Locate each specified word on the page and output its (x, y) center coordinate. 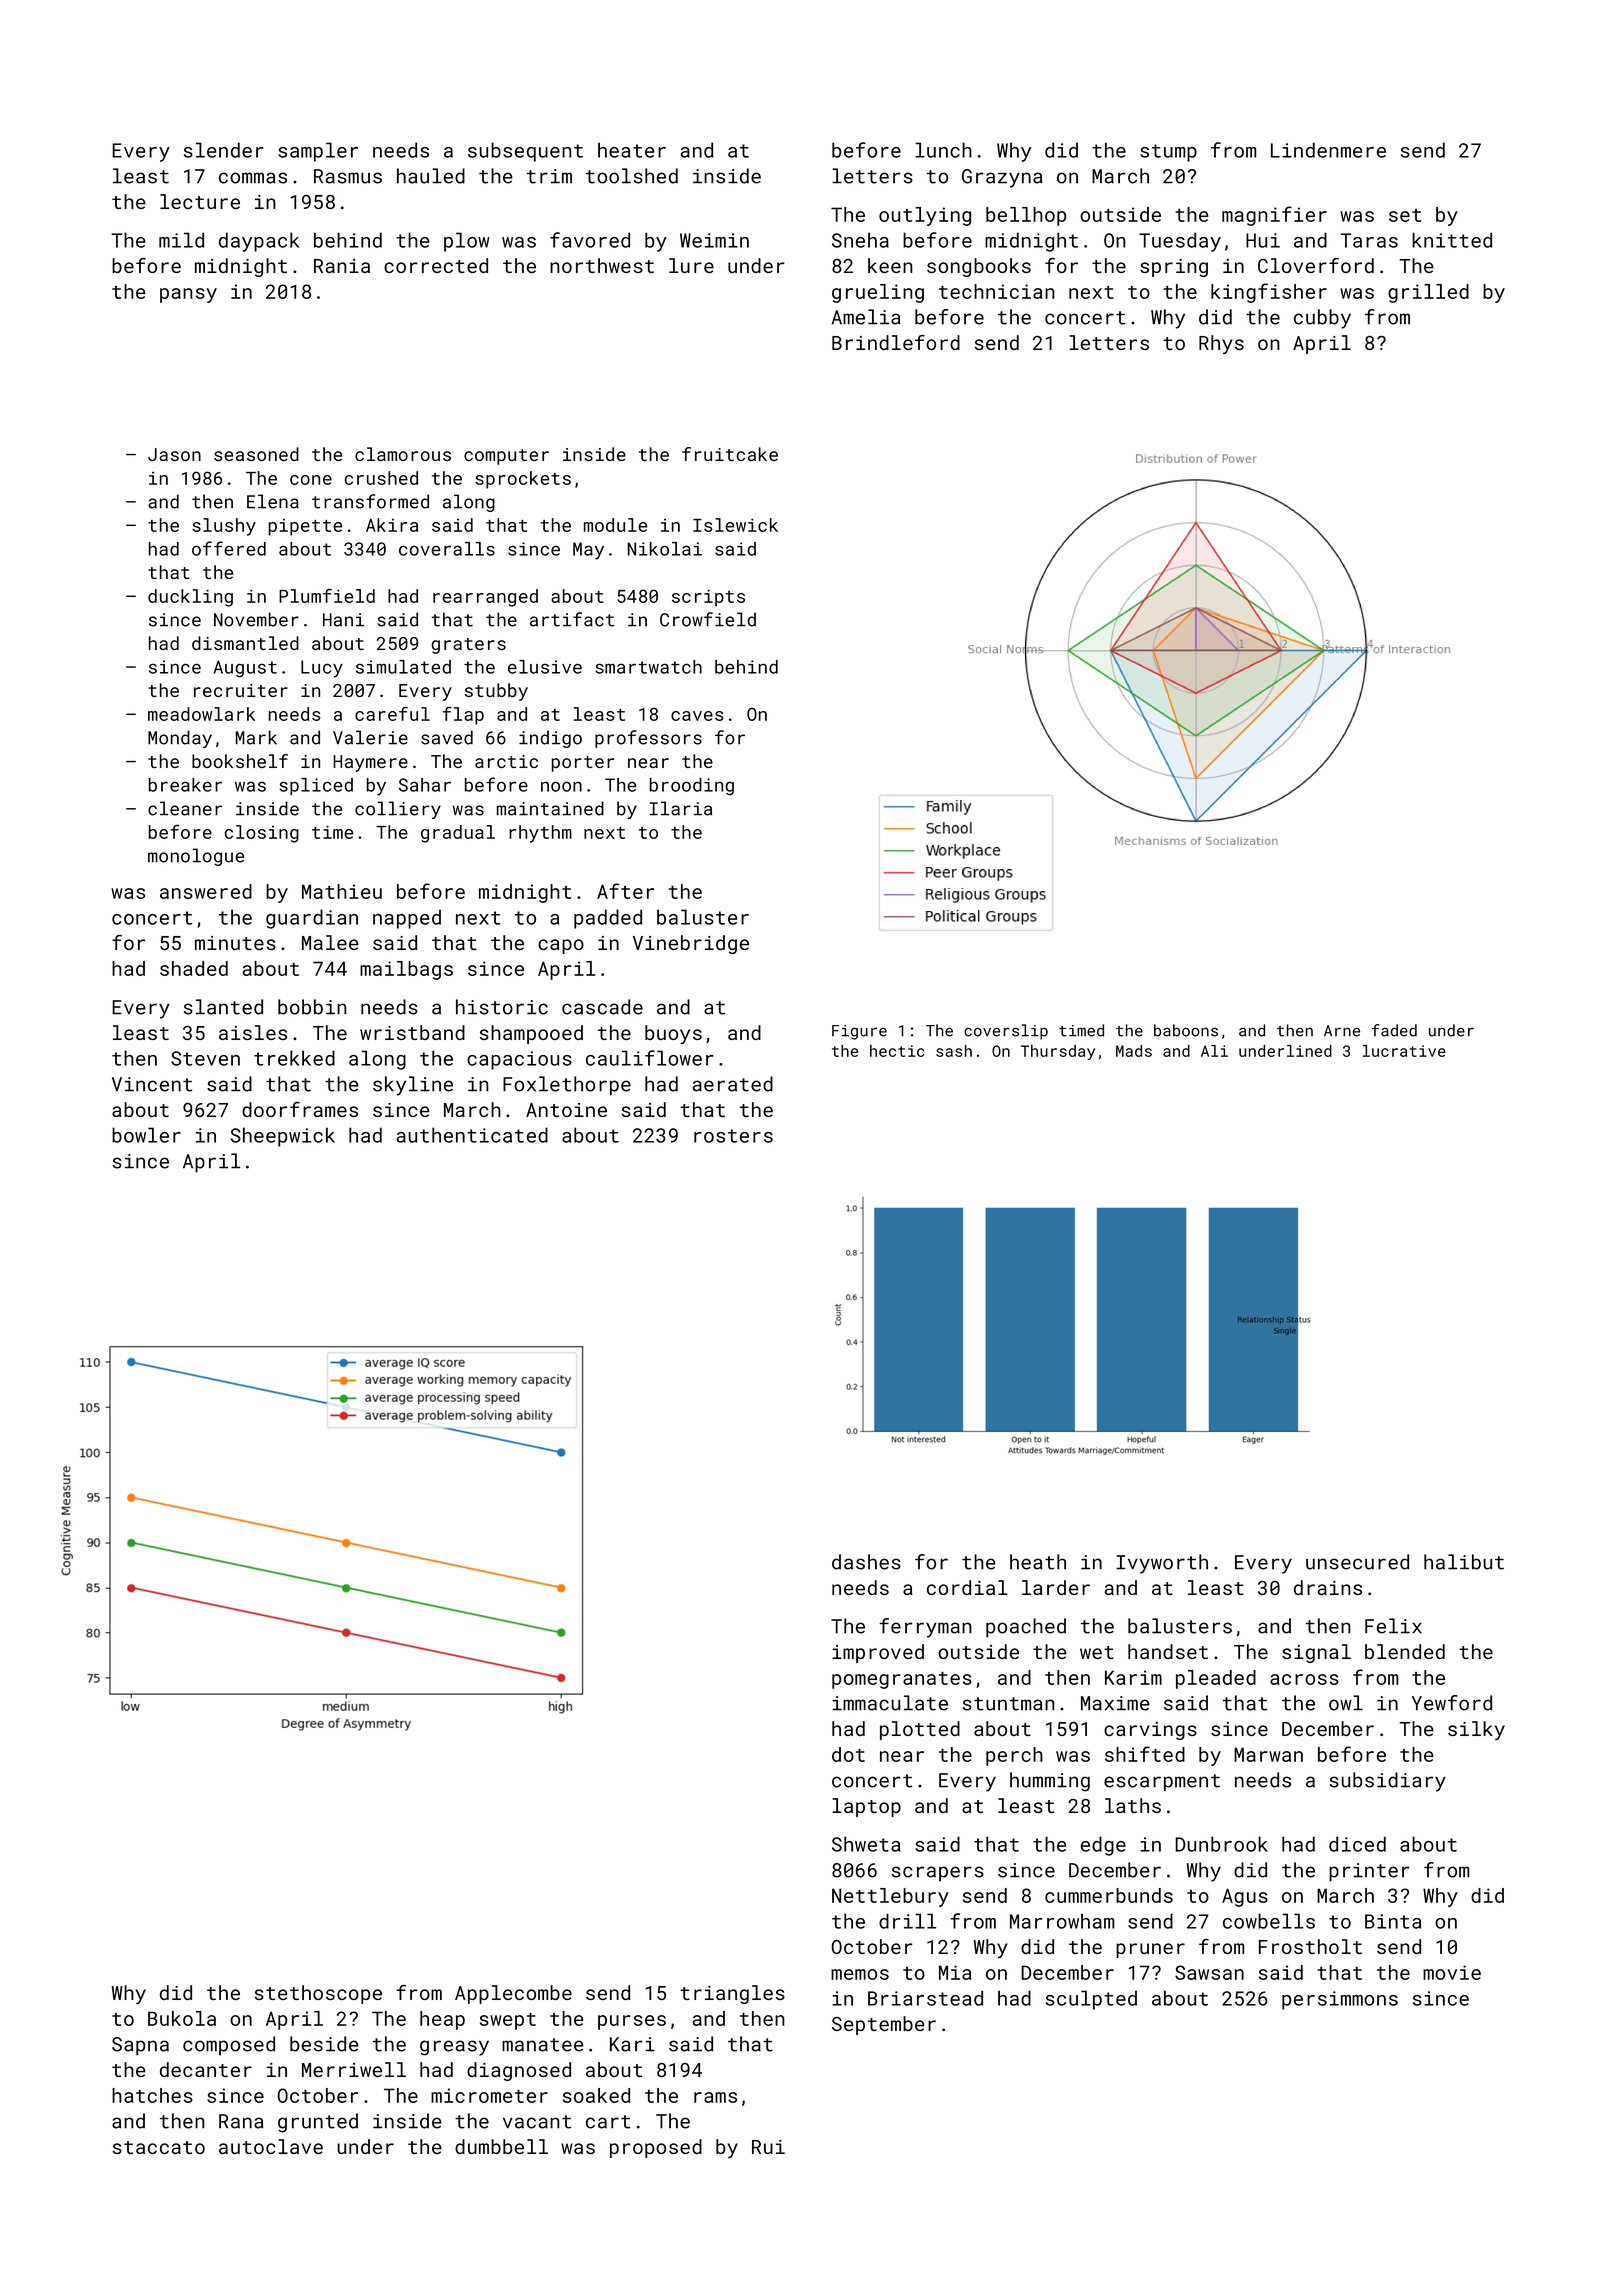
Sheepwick (283, 1137)
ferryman (925, 1628)
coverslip (1006, 1032)
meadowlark (201, 714)
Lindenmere (1328, 150)
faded (1394, 1030)
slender (224, 150)
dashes (866, 1562)
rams (715, 2097)
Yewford (1452, 1703)
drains (1328, 1587)
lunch (943, 150)
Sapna (140, 2046)
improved (878, 1653)
